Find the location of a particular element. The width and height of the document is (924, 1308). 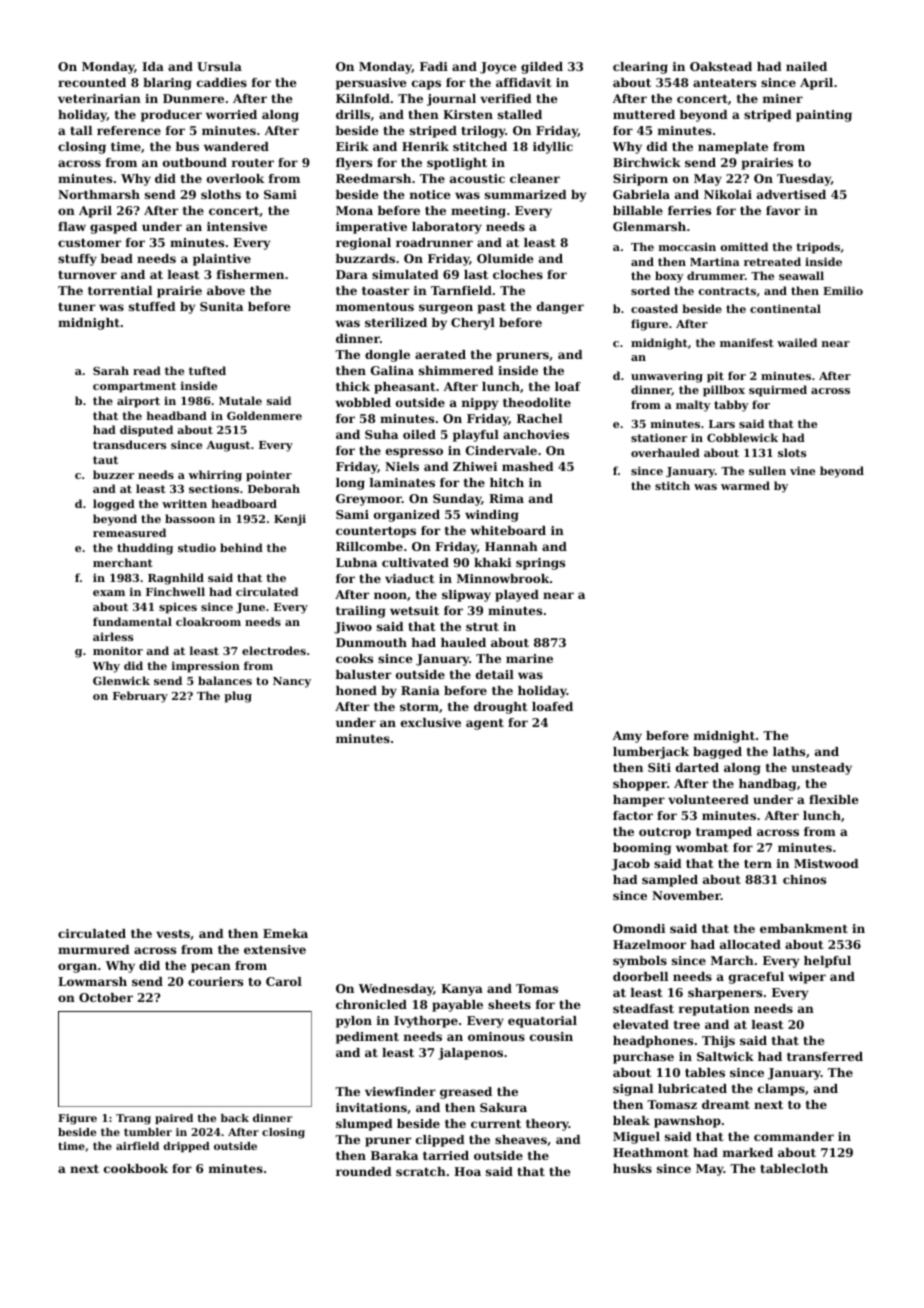

producer is located at coordinates (171, 116).
